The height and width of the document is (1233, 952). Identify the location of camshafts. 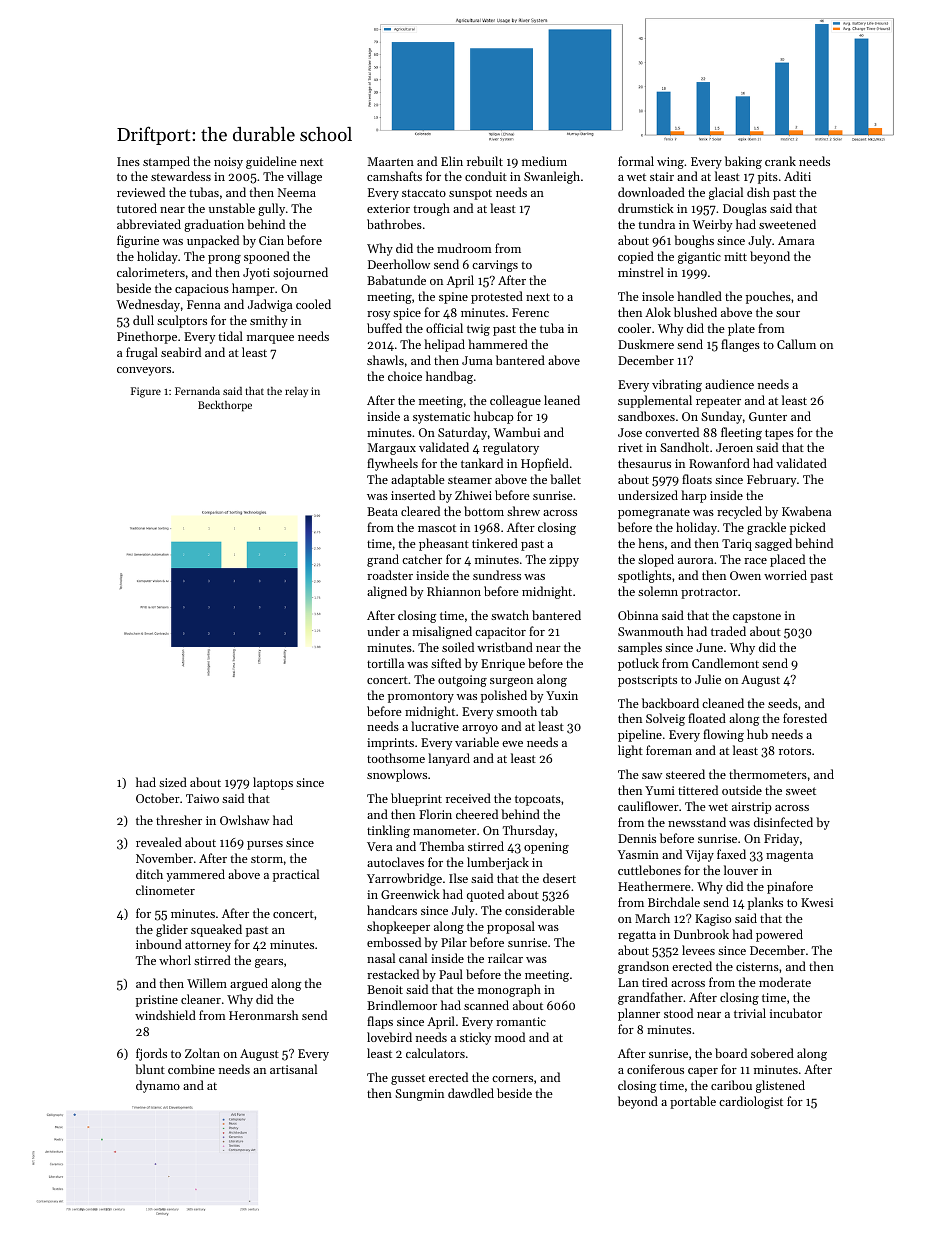
(394, 176).
